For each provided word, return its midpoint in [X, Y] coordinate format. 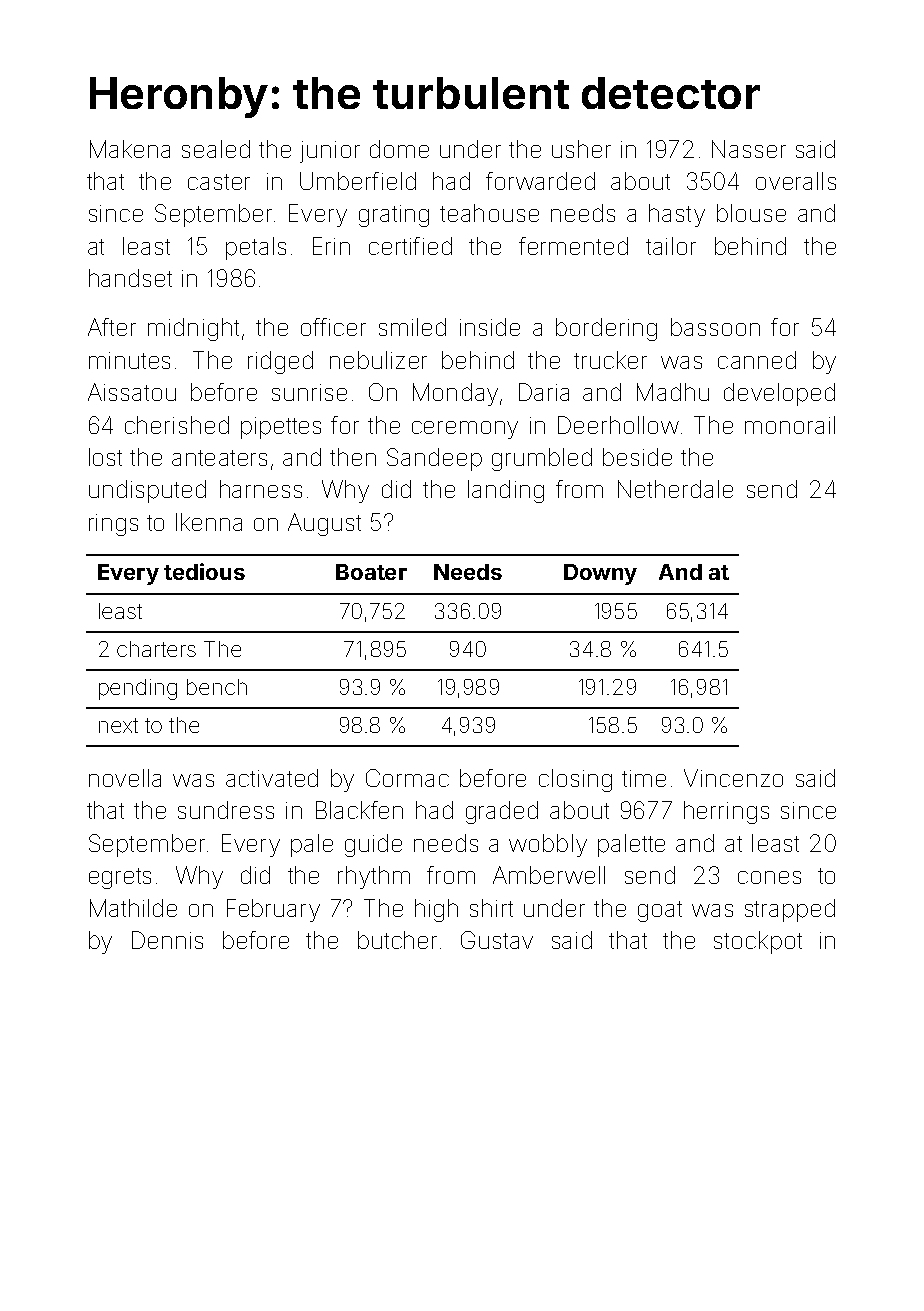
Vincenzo [733, 778]
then [353, 457]
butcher [397, 940]
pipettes [281, 428]
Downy [600, 574]
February [273, 910]
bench [217, 687]
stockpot [758, 942]
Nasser [749, 149]
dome [399, 149]
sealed [216, 149]
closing [575, 780]
